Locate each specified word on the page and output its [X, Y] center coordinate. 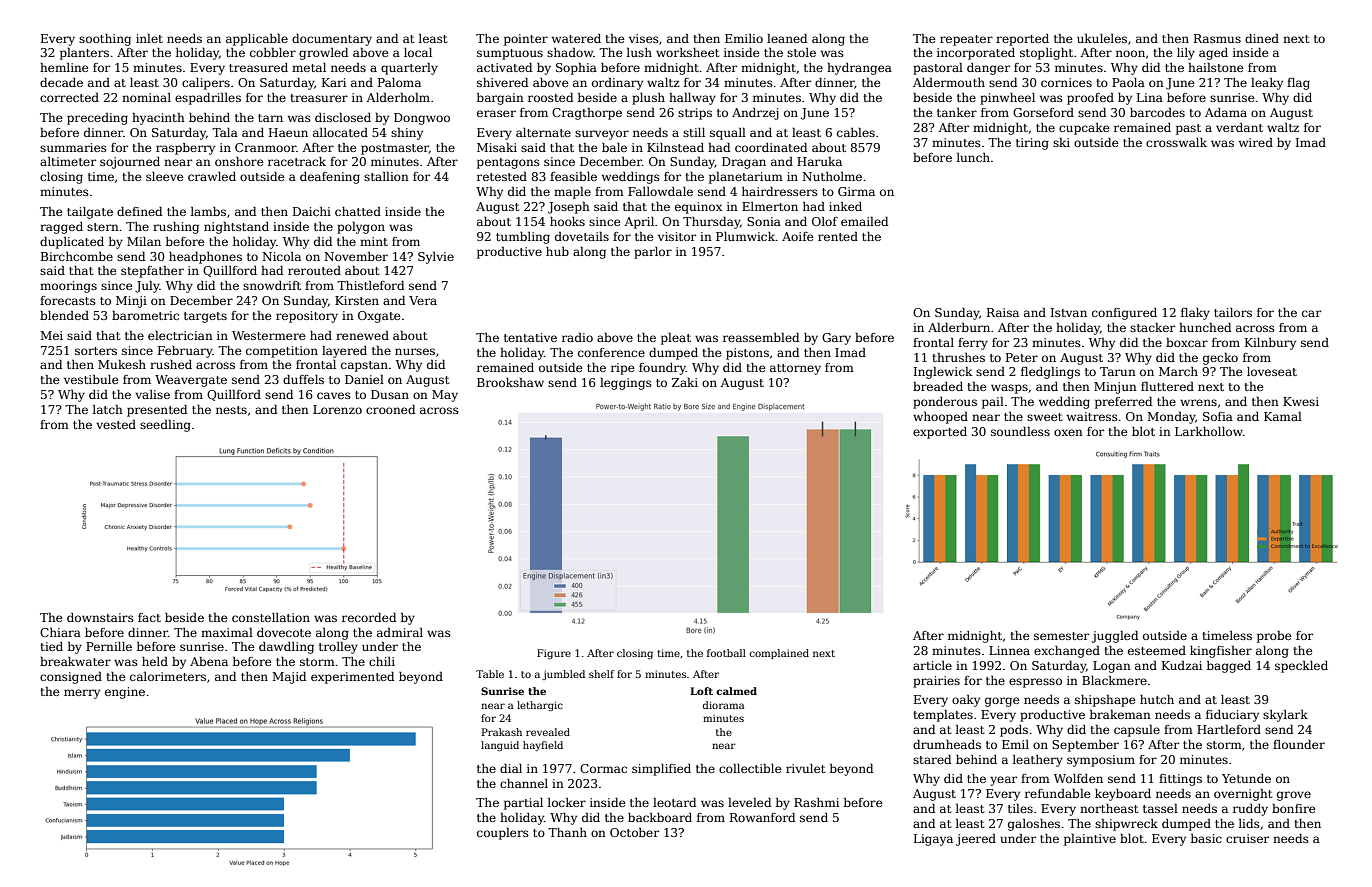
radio [577, 337]
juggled [1114, 637]
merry [82, 694]
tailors [1233, 312]
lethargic [540, 706]
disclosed [343, 117]
